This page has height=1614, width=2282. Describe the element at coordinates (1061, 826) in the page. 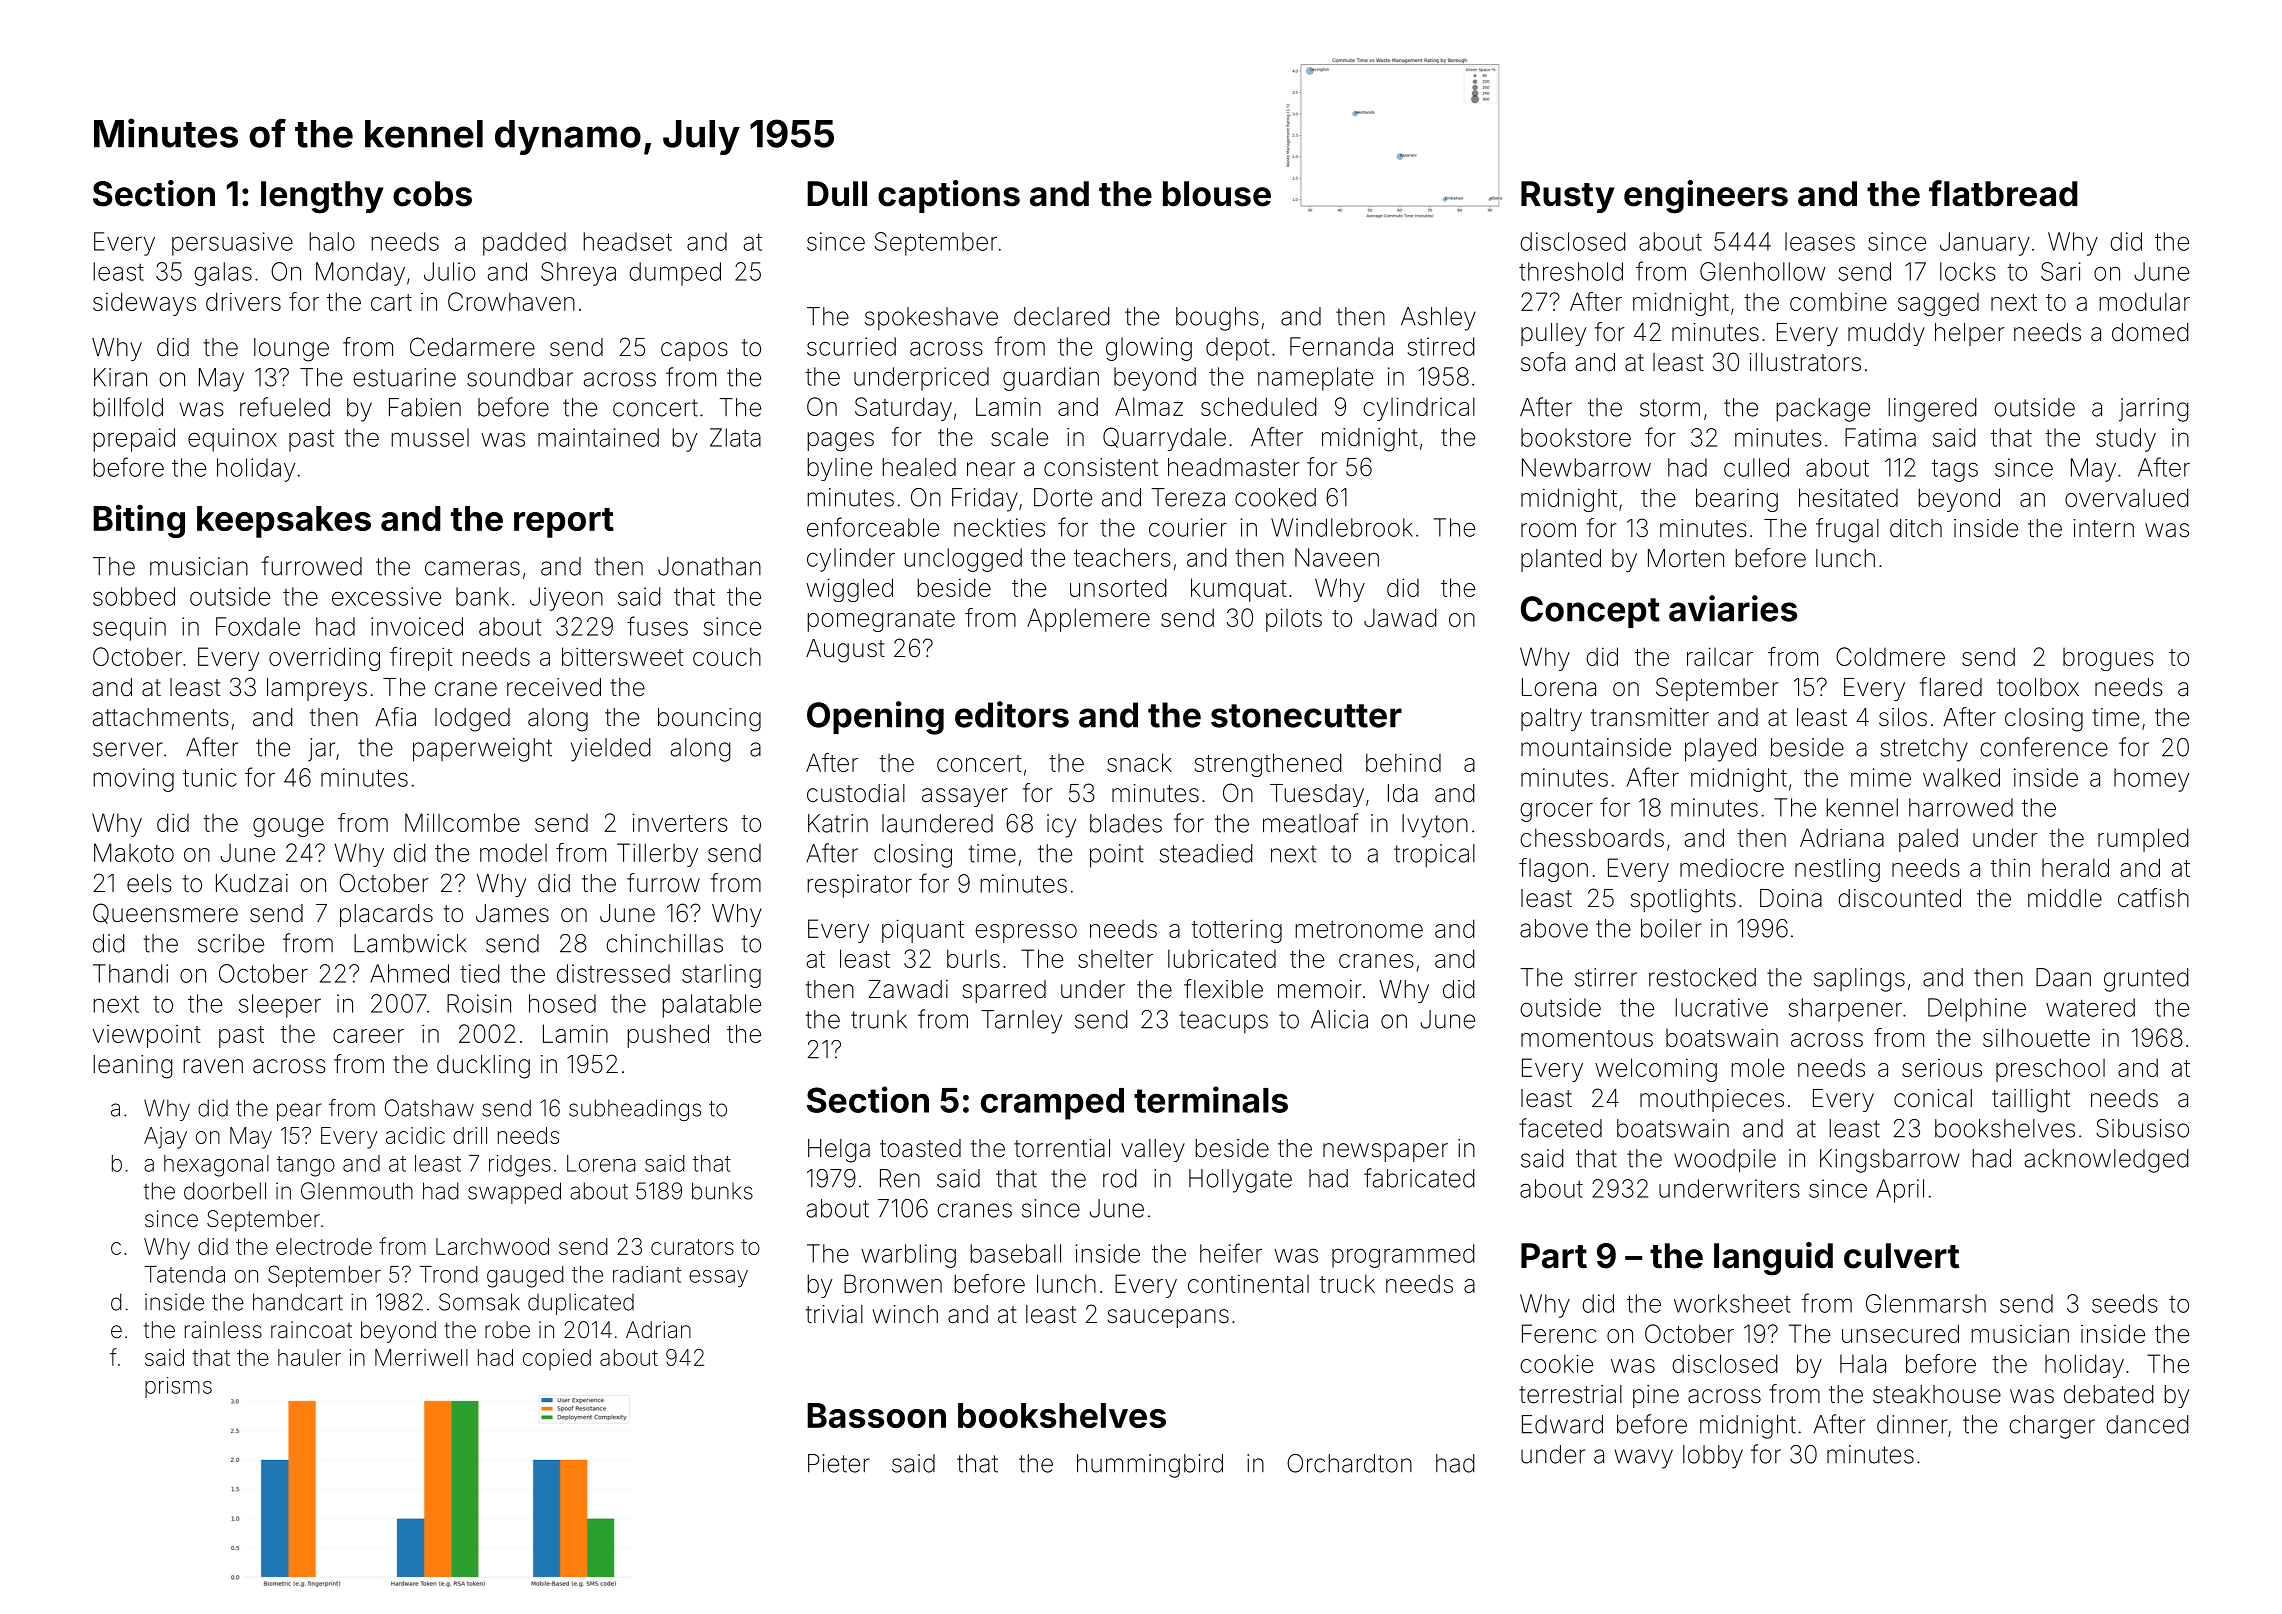

I see `icy` at that location.
